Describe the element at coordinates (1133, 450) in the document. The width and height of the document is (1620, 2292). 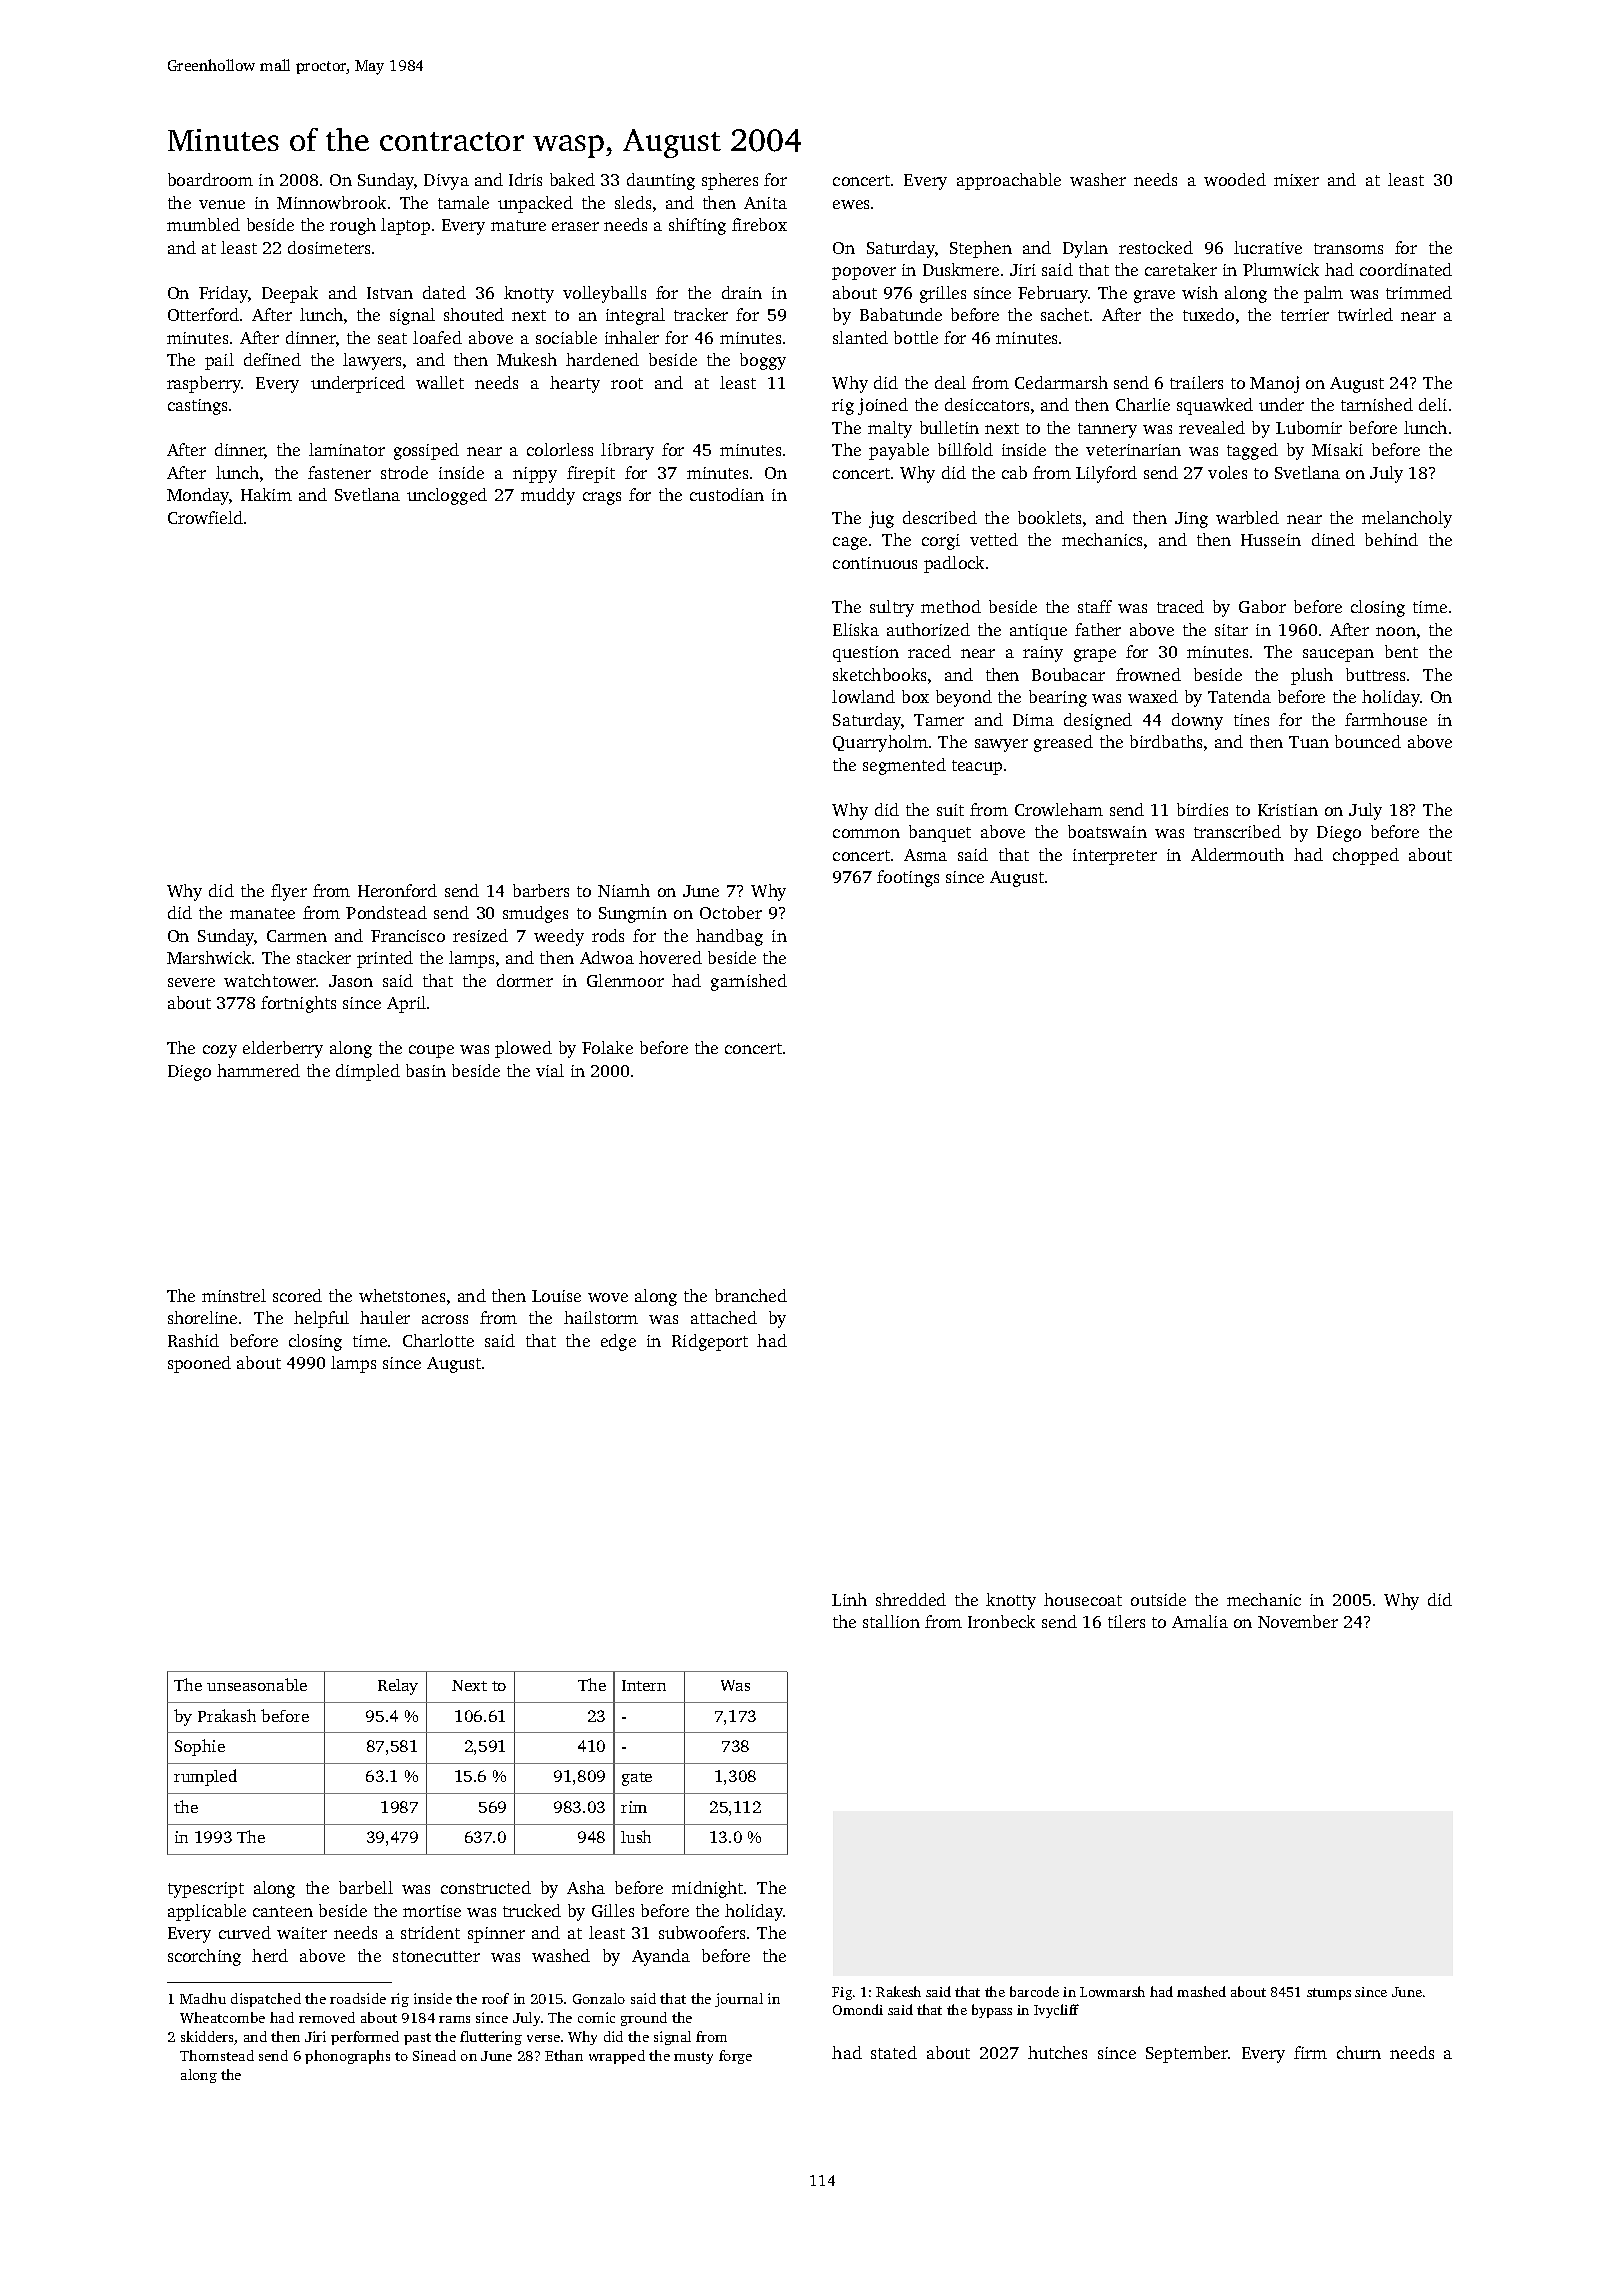
I see `veterinarian` at that location.
